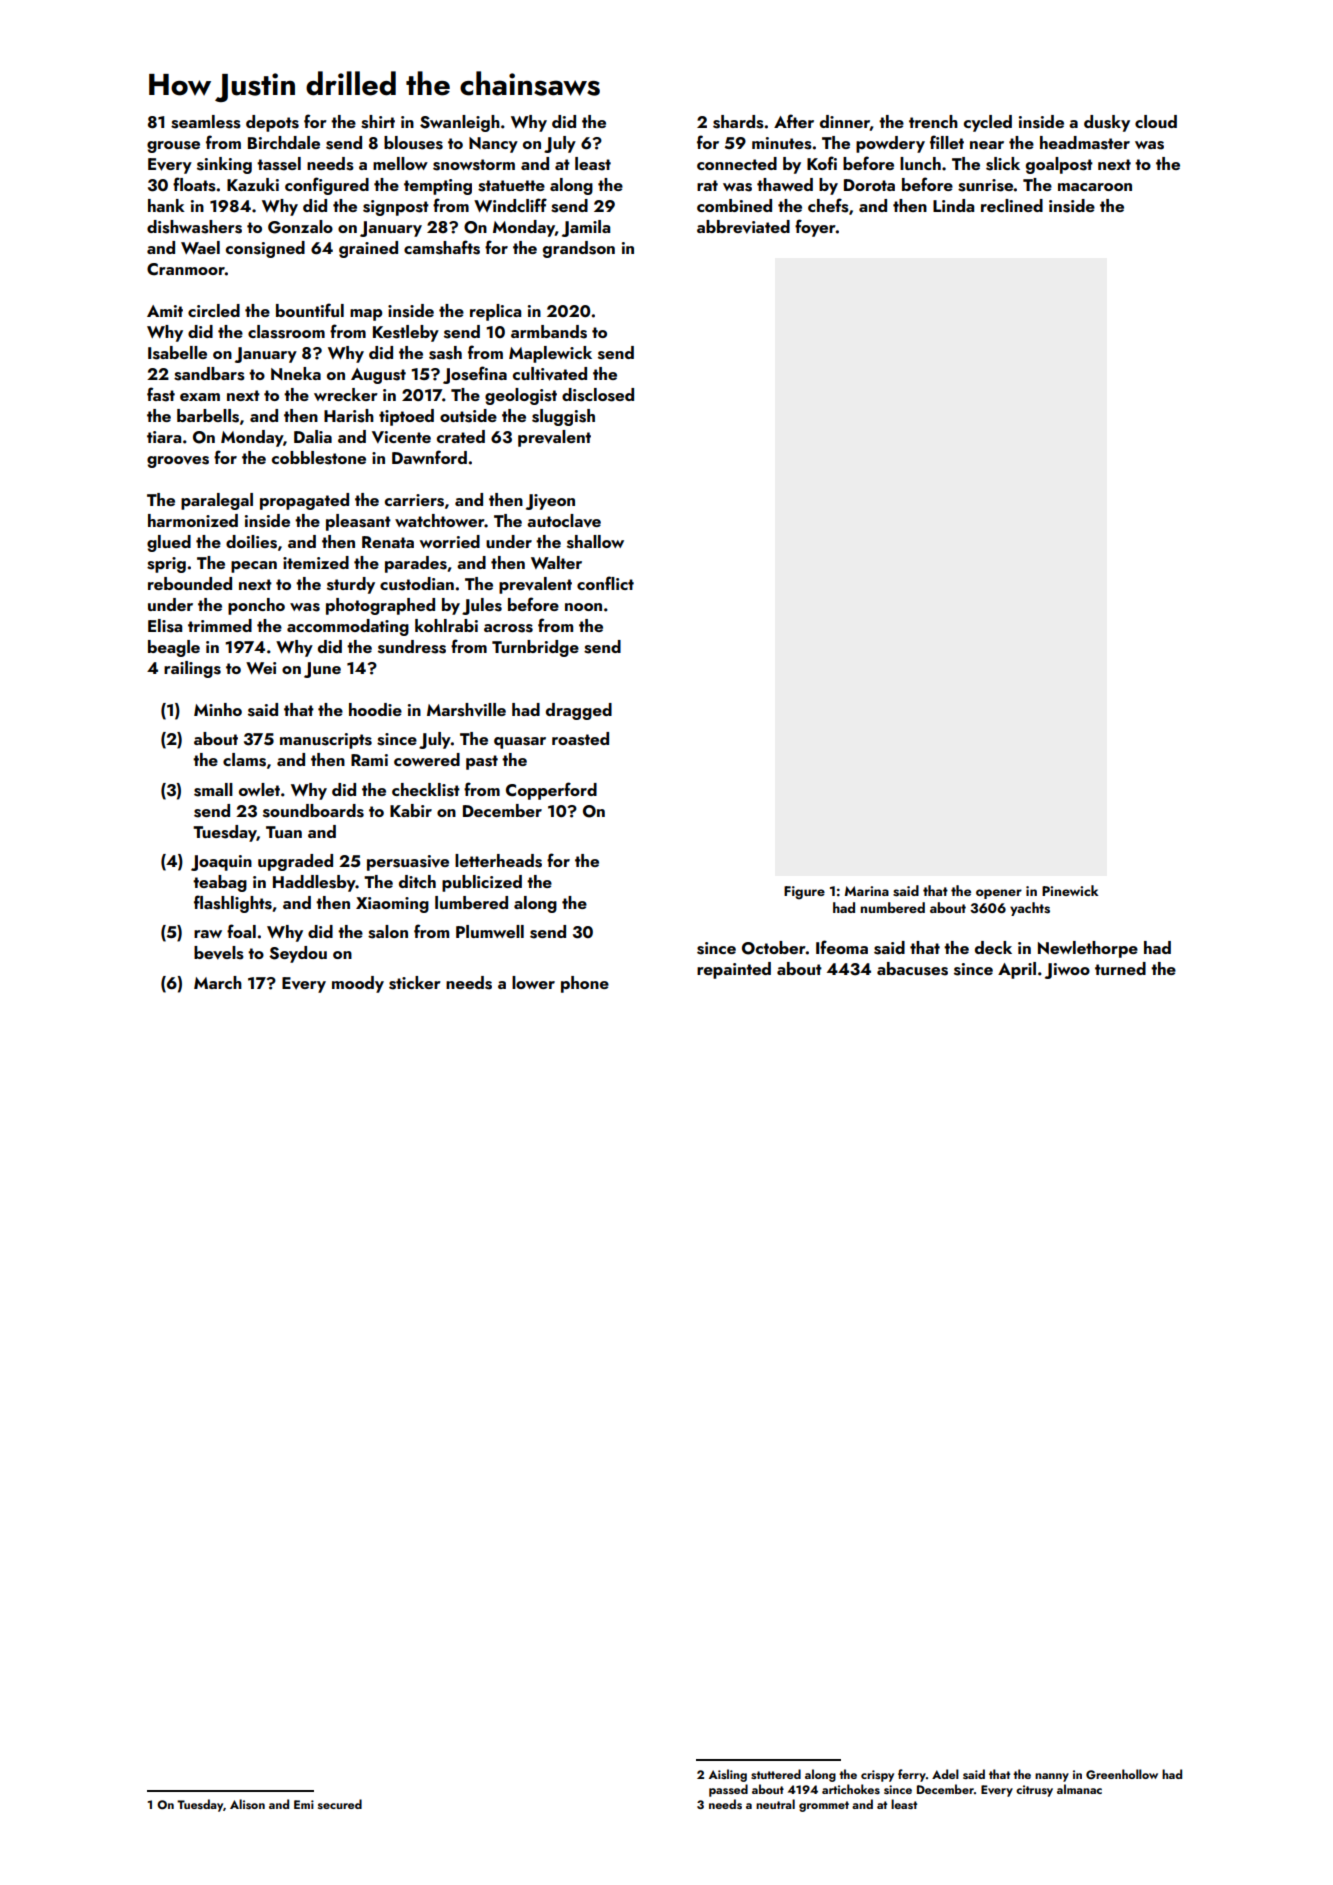  Describe the element at coordinates (1070, 890) in the screenshot. I see `Pinewick` at that location.
